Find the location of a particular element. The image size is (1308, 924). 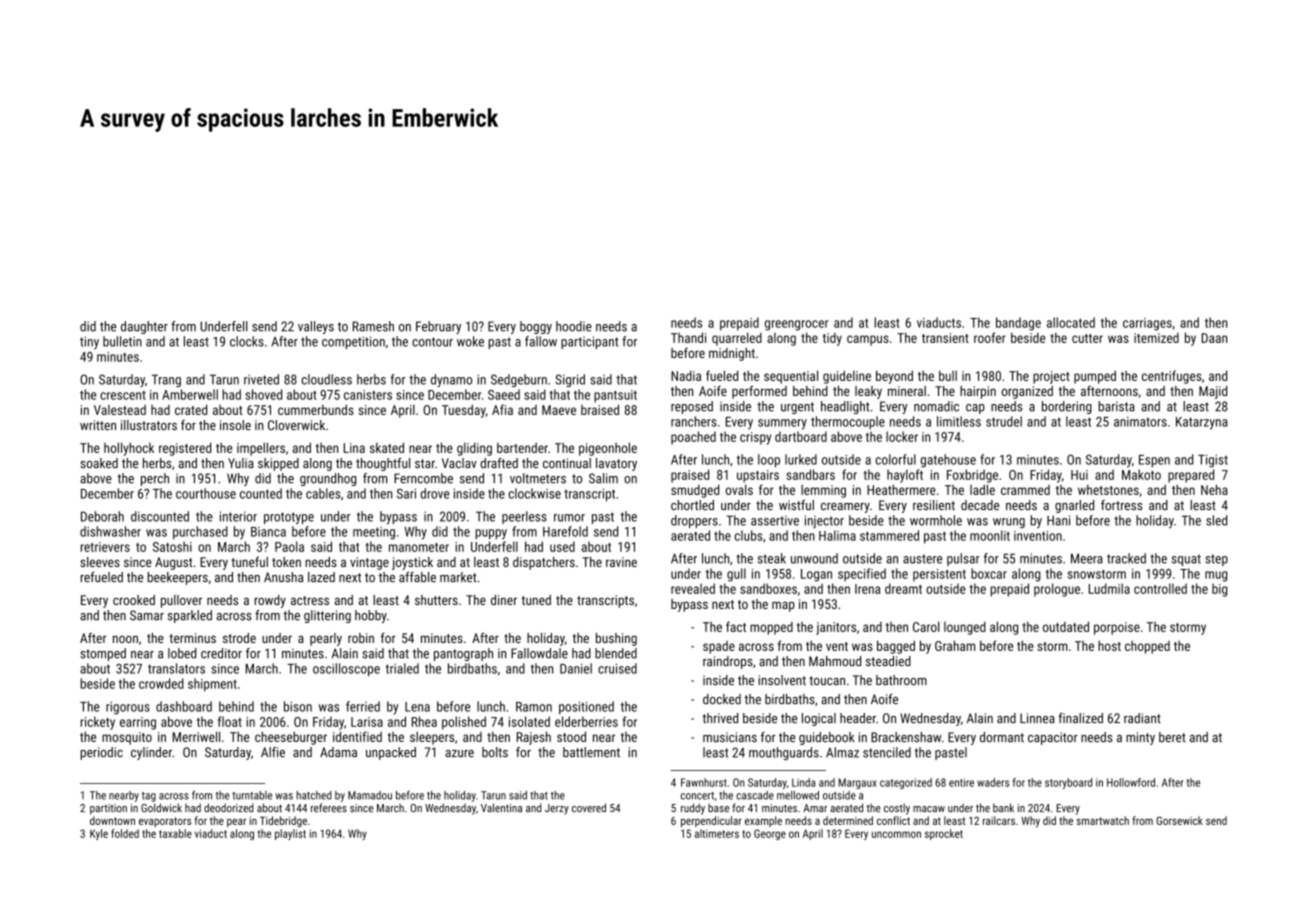

bartender is located at coordinates (522, 447).
